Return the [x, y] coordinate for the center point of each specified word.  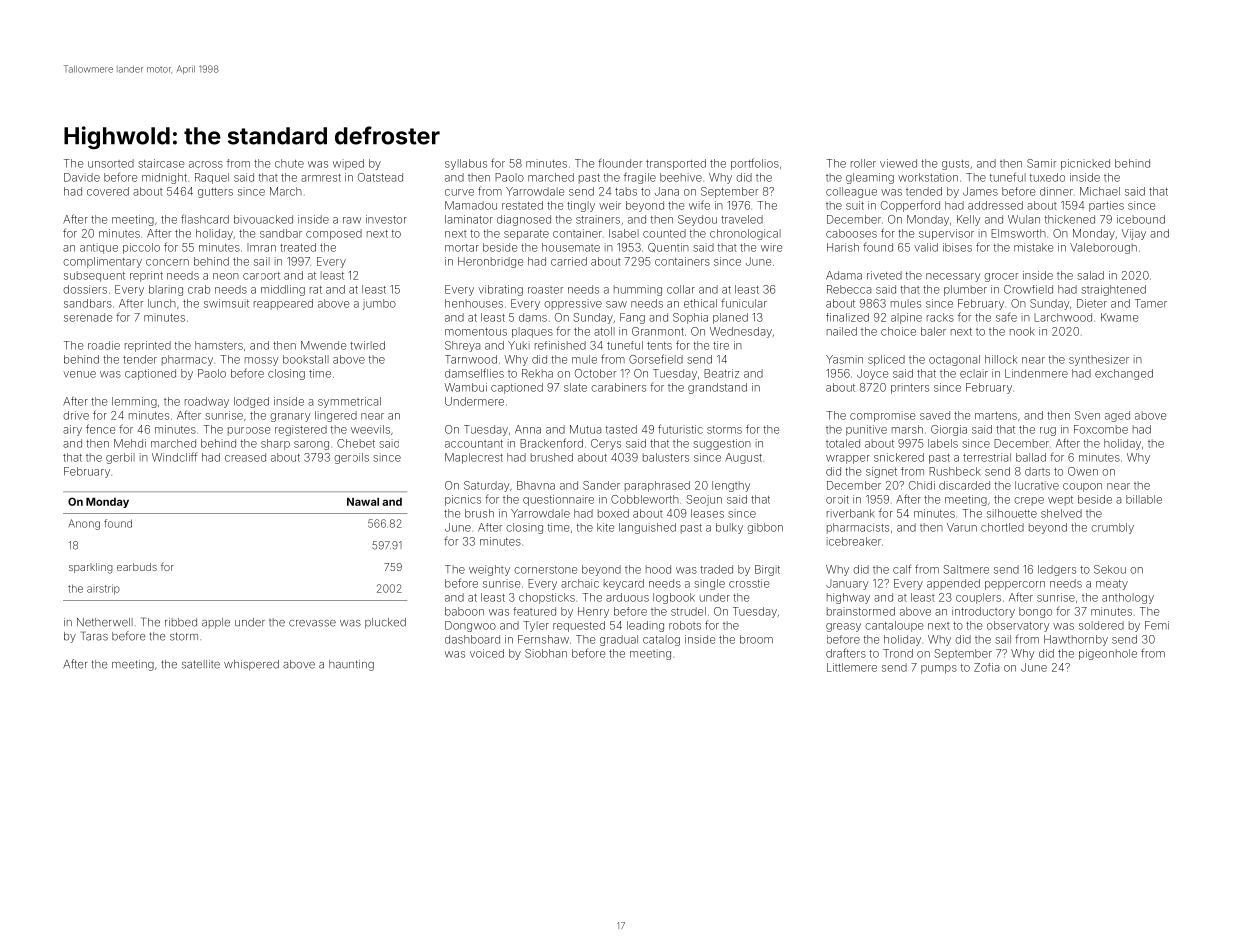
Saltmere [966, 569]
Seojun [704, 500]
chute [289, 163]
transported [676, 164]
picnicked [1085, 164]
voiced [487, 653]
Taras [94, 636]
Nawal [363, 502]
